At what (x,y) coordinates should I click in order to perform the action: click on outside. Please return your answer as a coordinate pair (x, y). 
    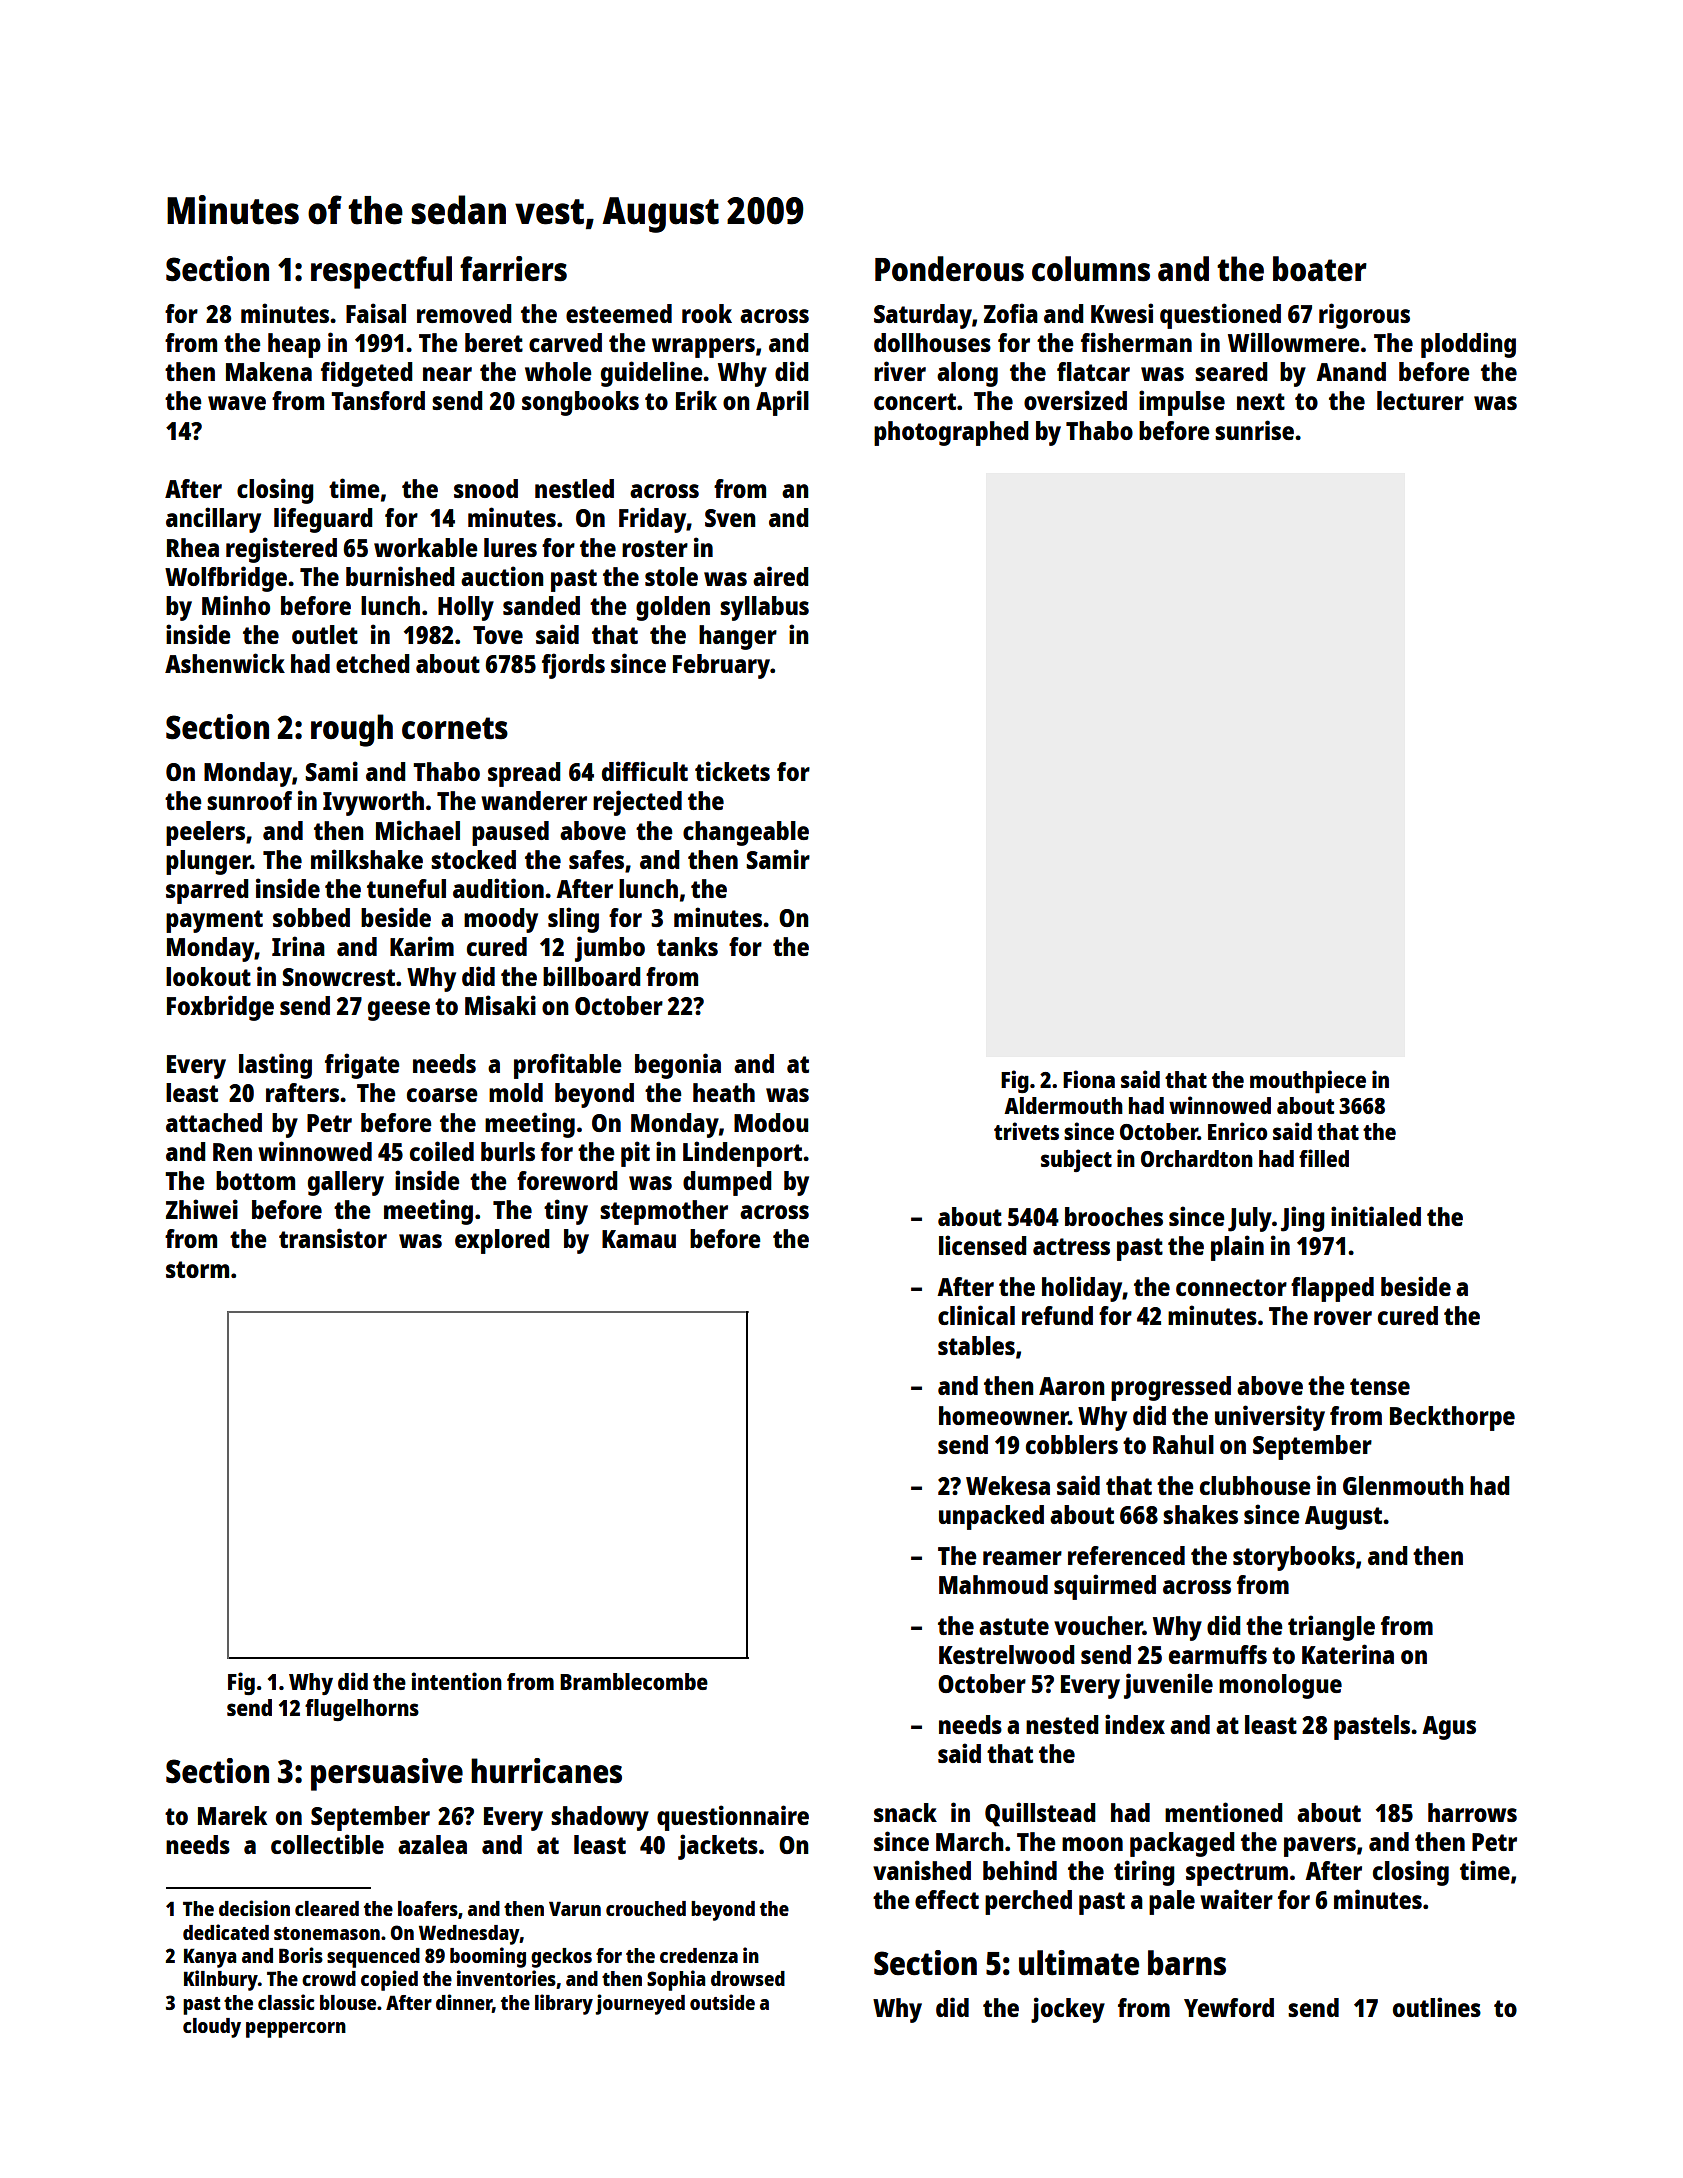
    Looking at the image, I should click on (722, 2002).
